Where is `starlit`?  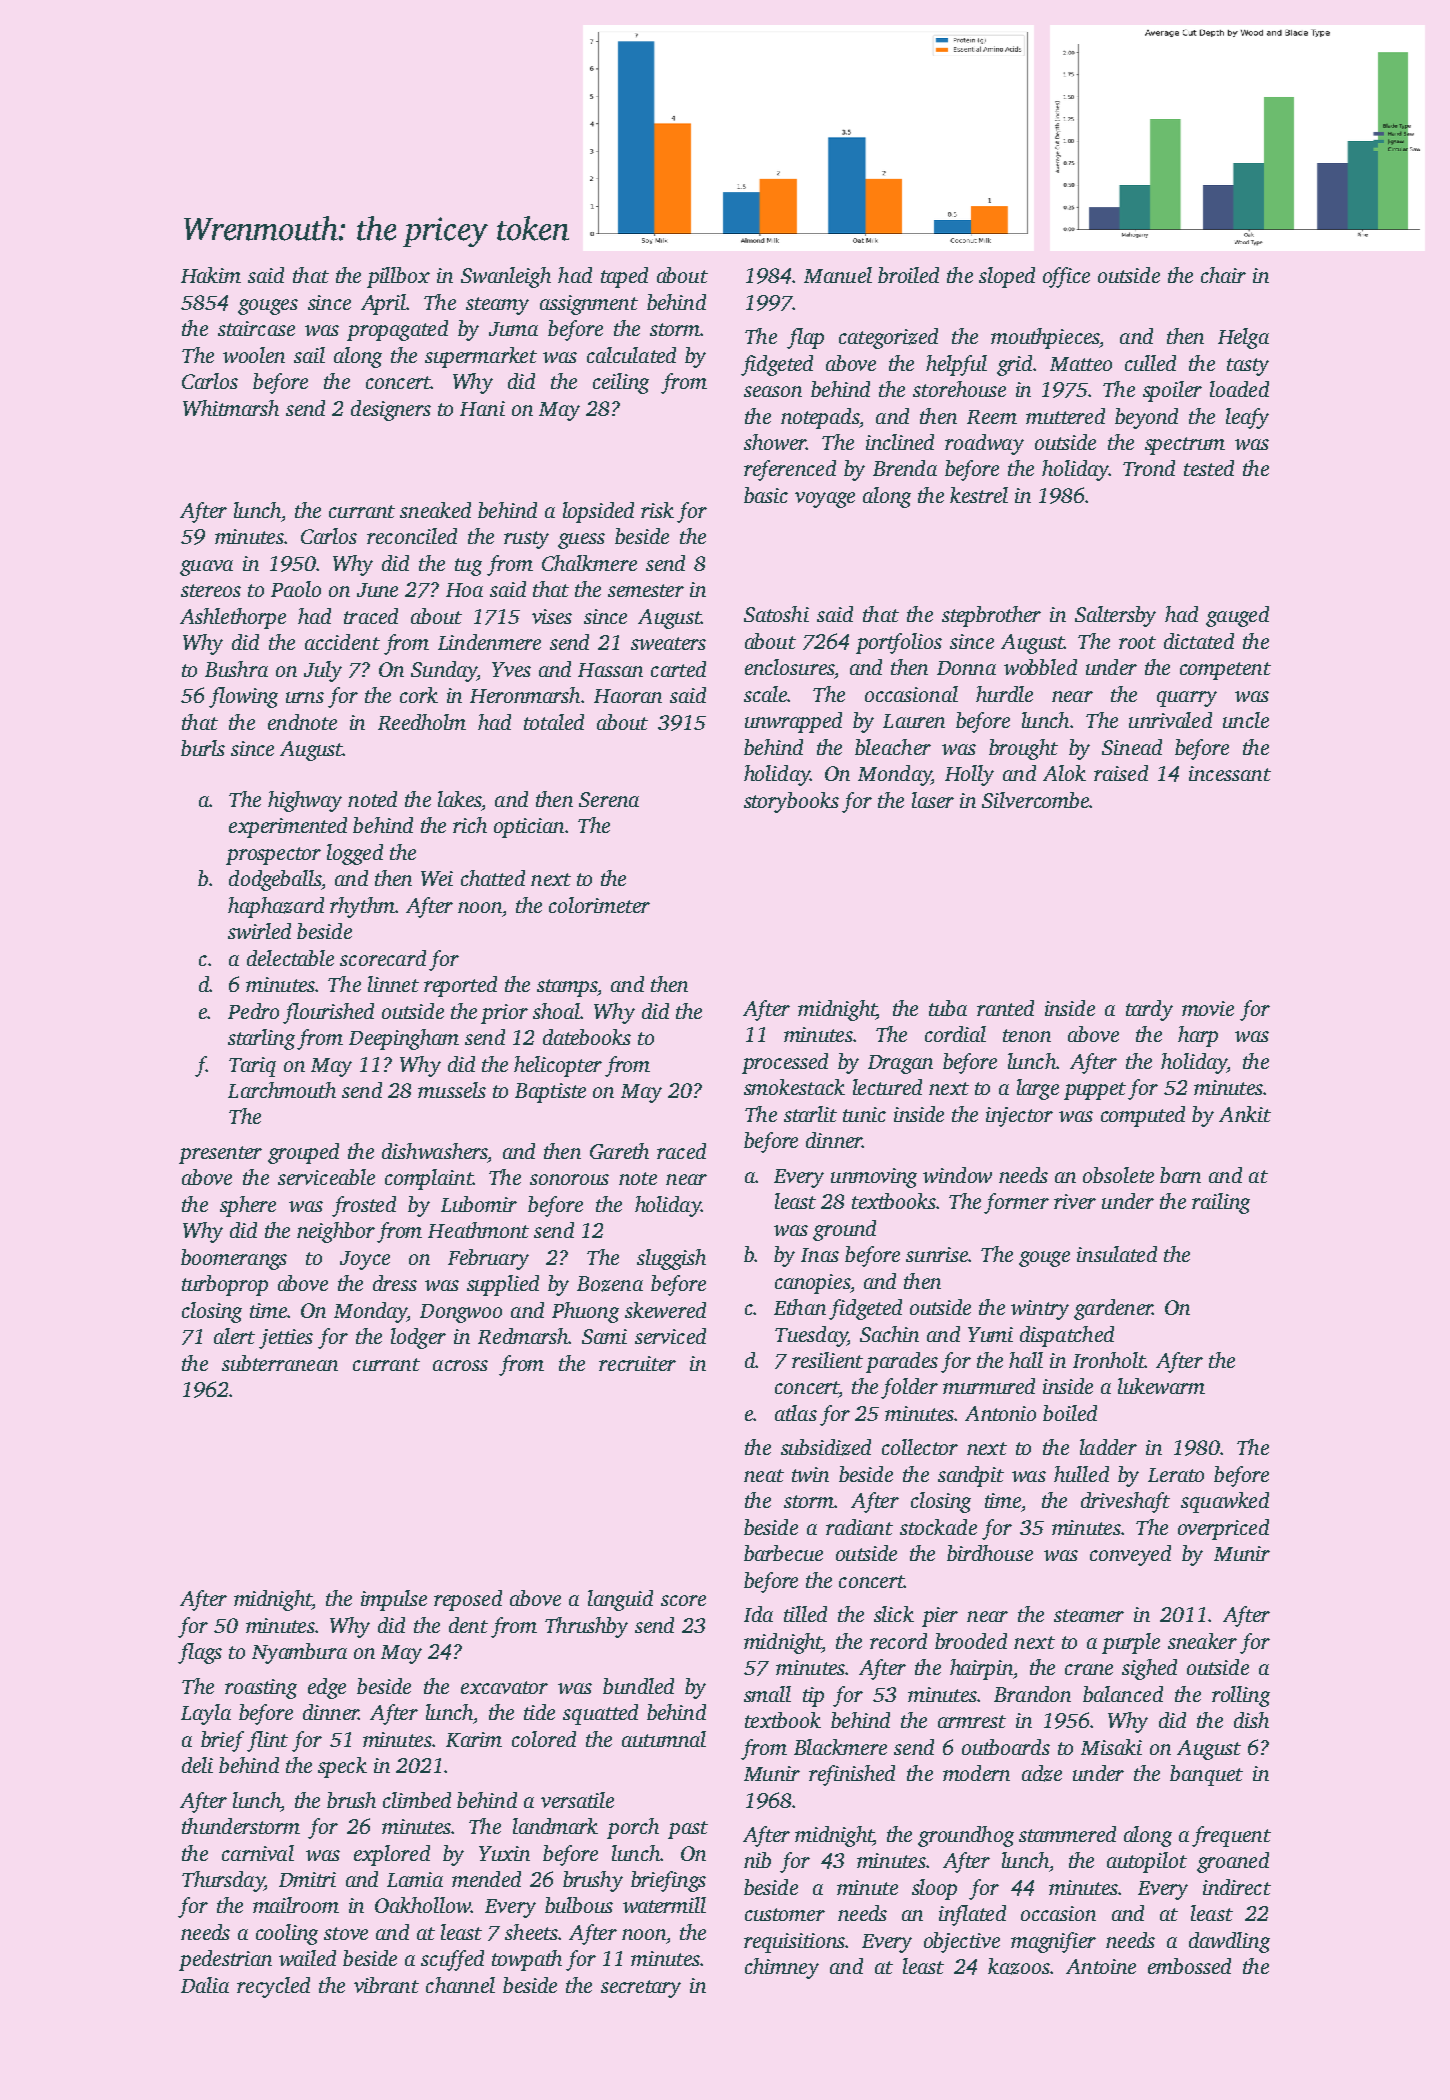 starlit is located at coordinates (810, 1114).
